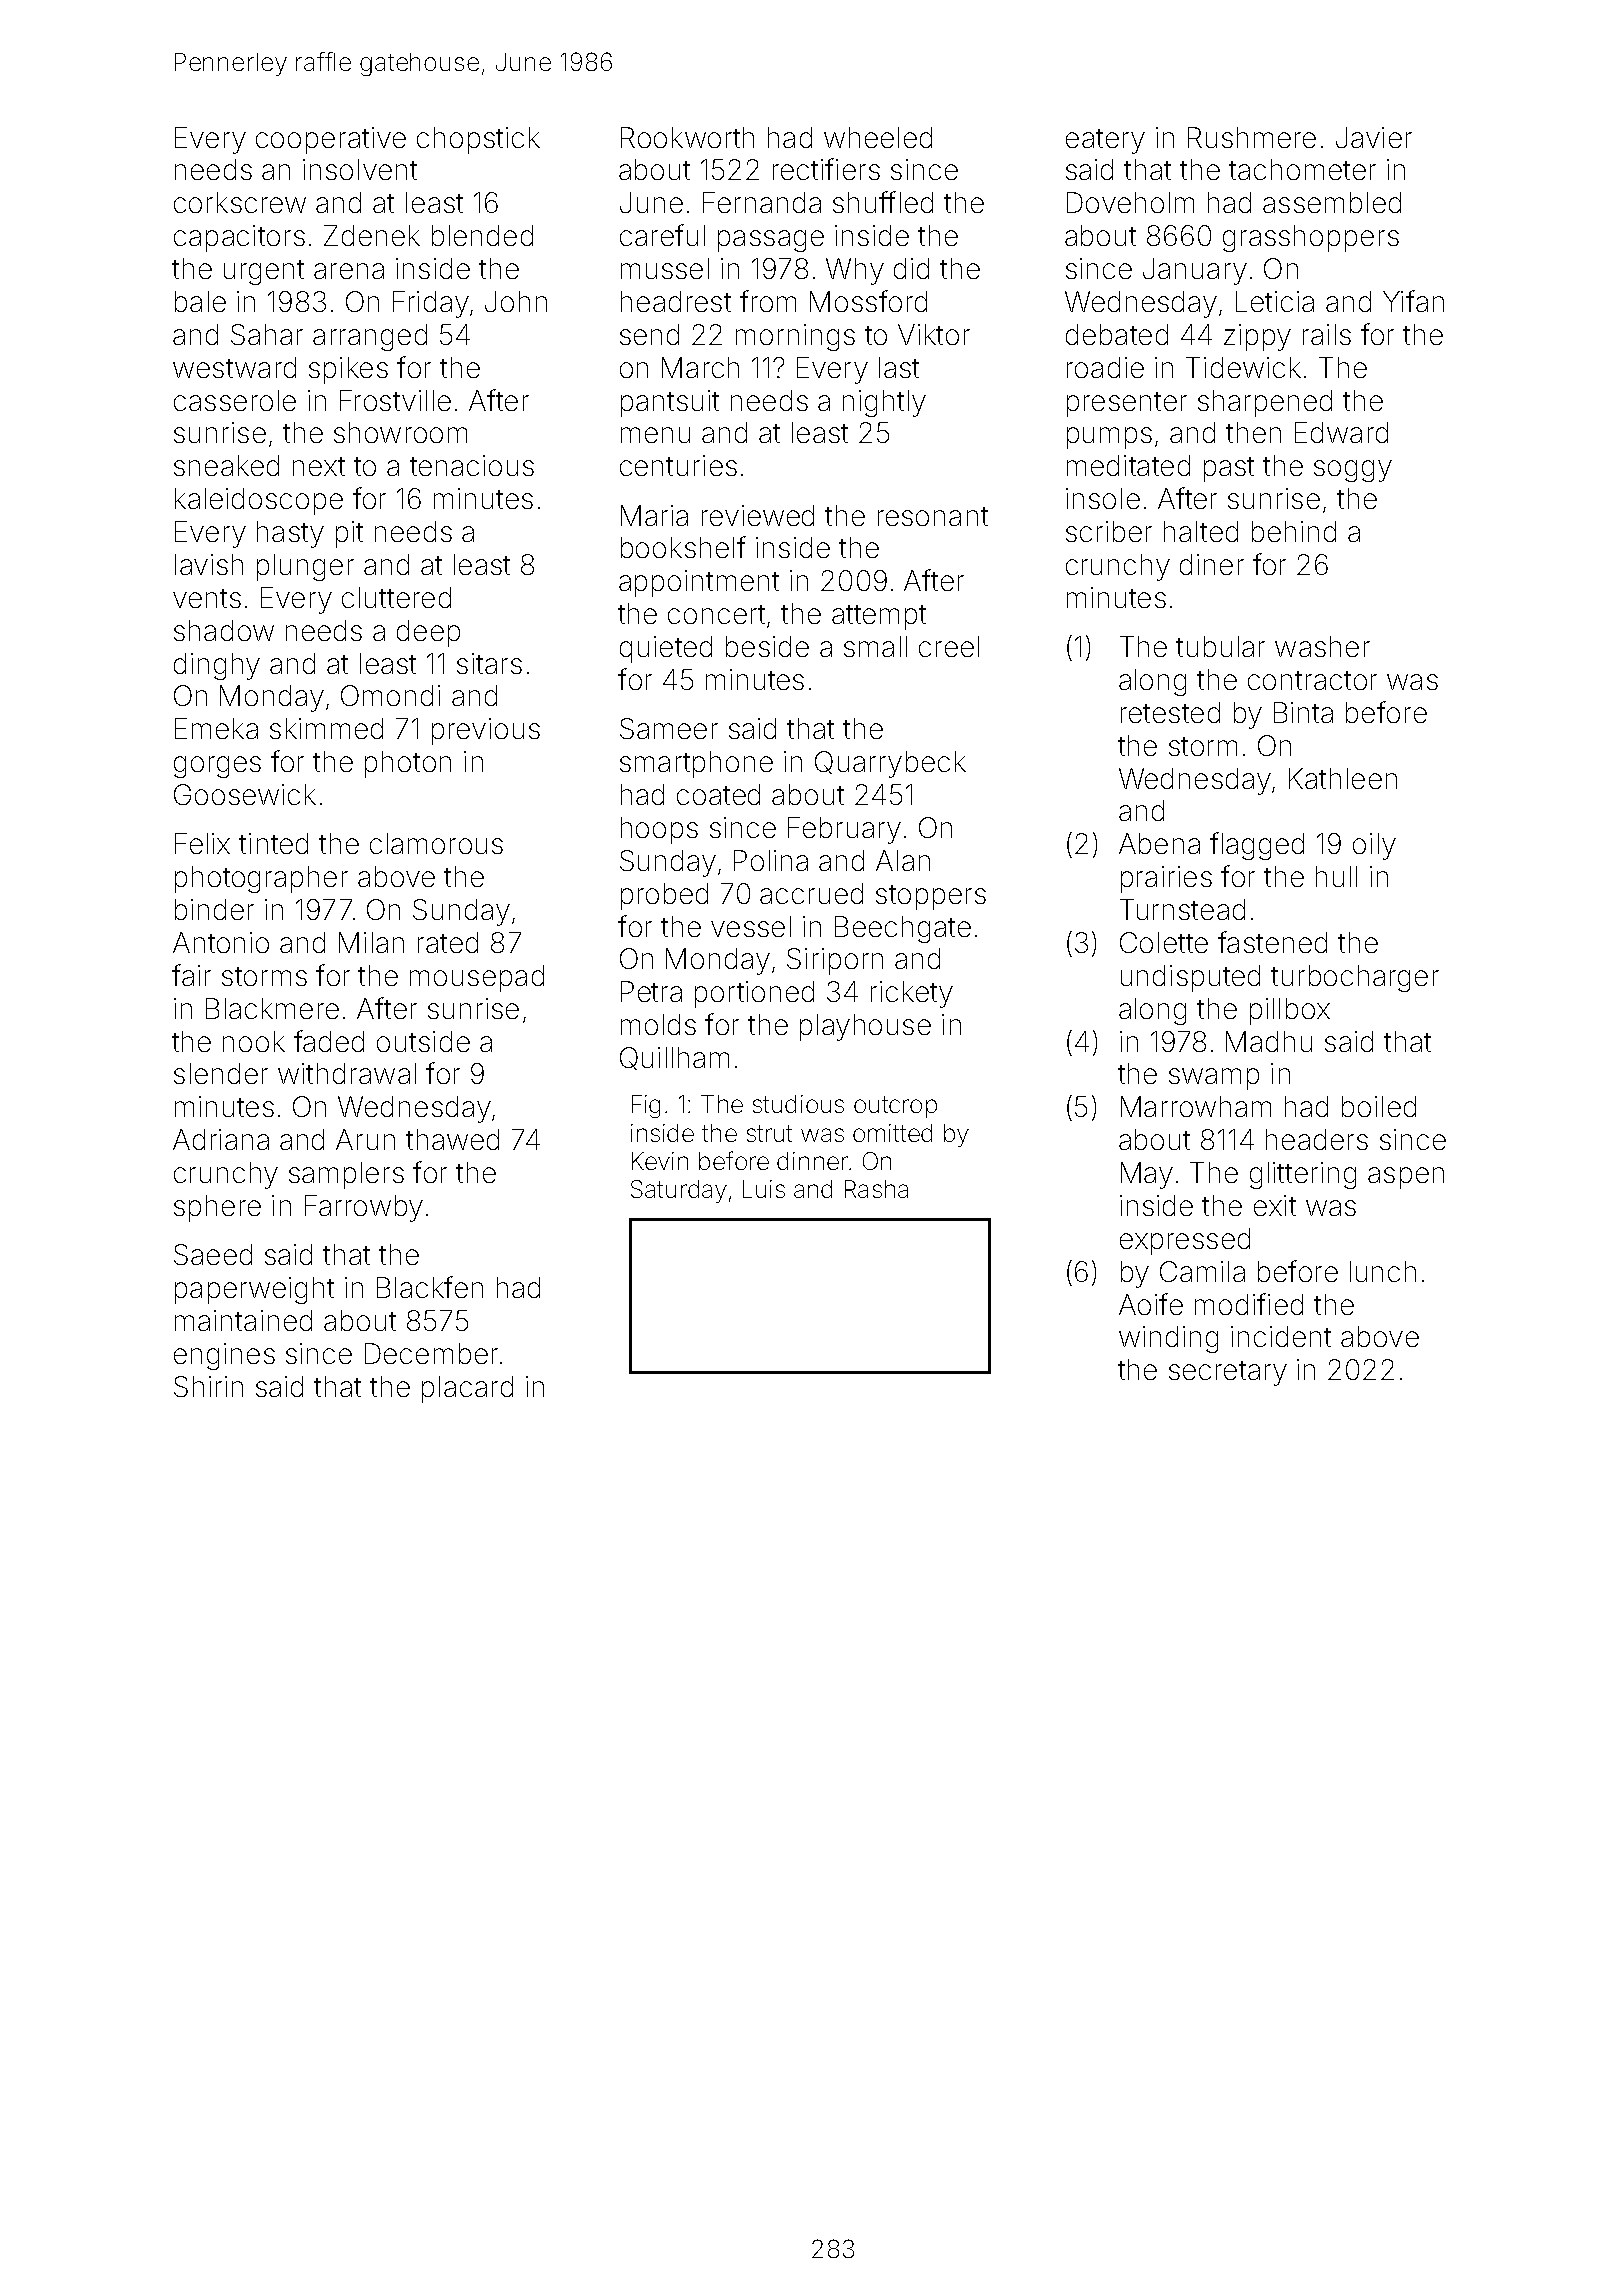 This page has height=2292, width=1620. I want to click on portioned, so click(754, 994).
